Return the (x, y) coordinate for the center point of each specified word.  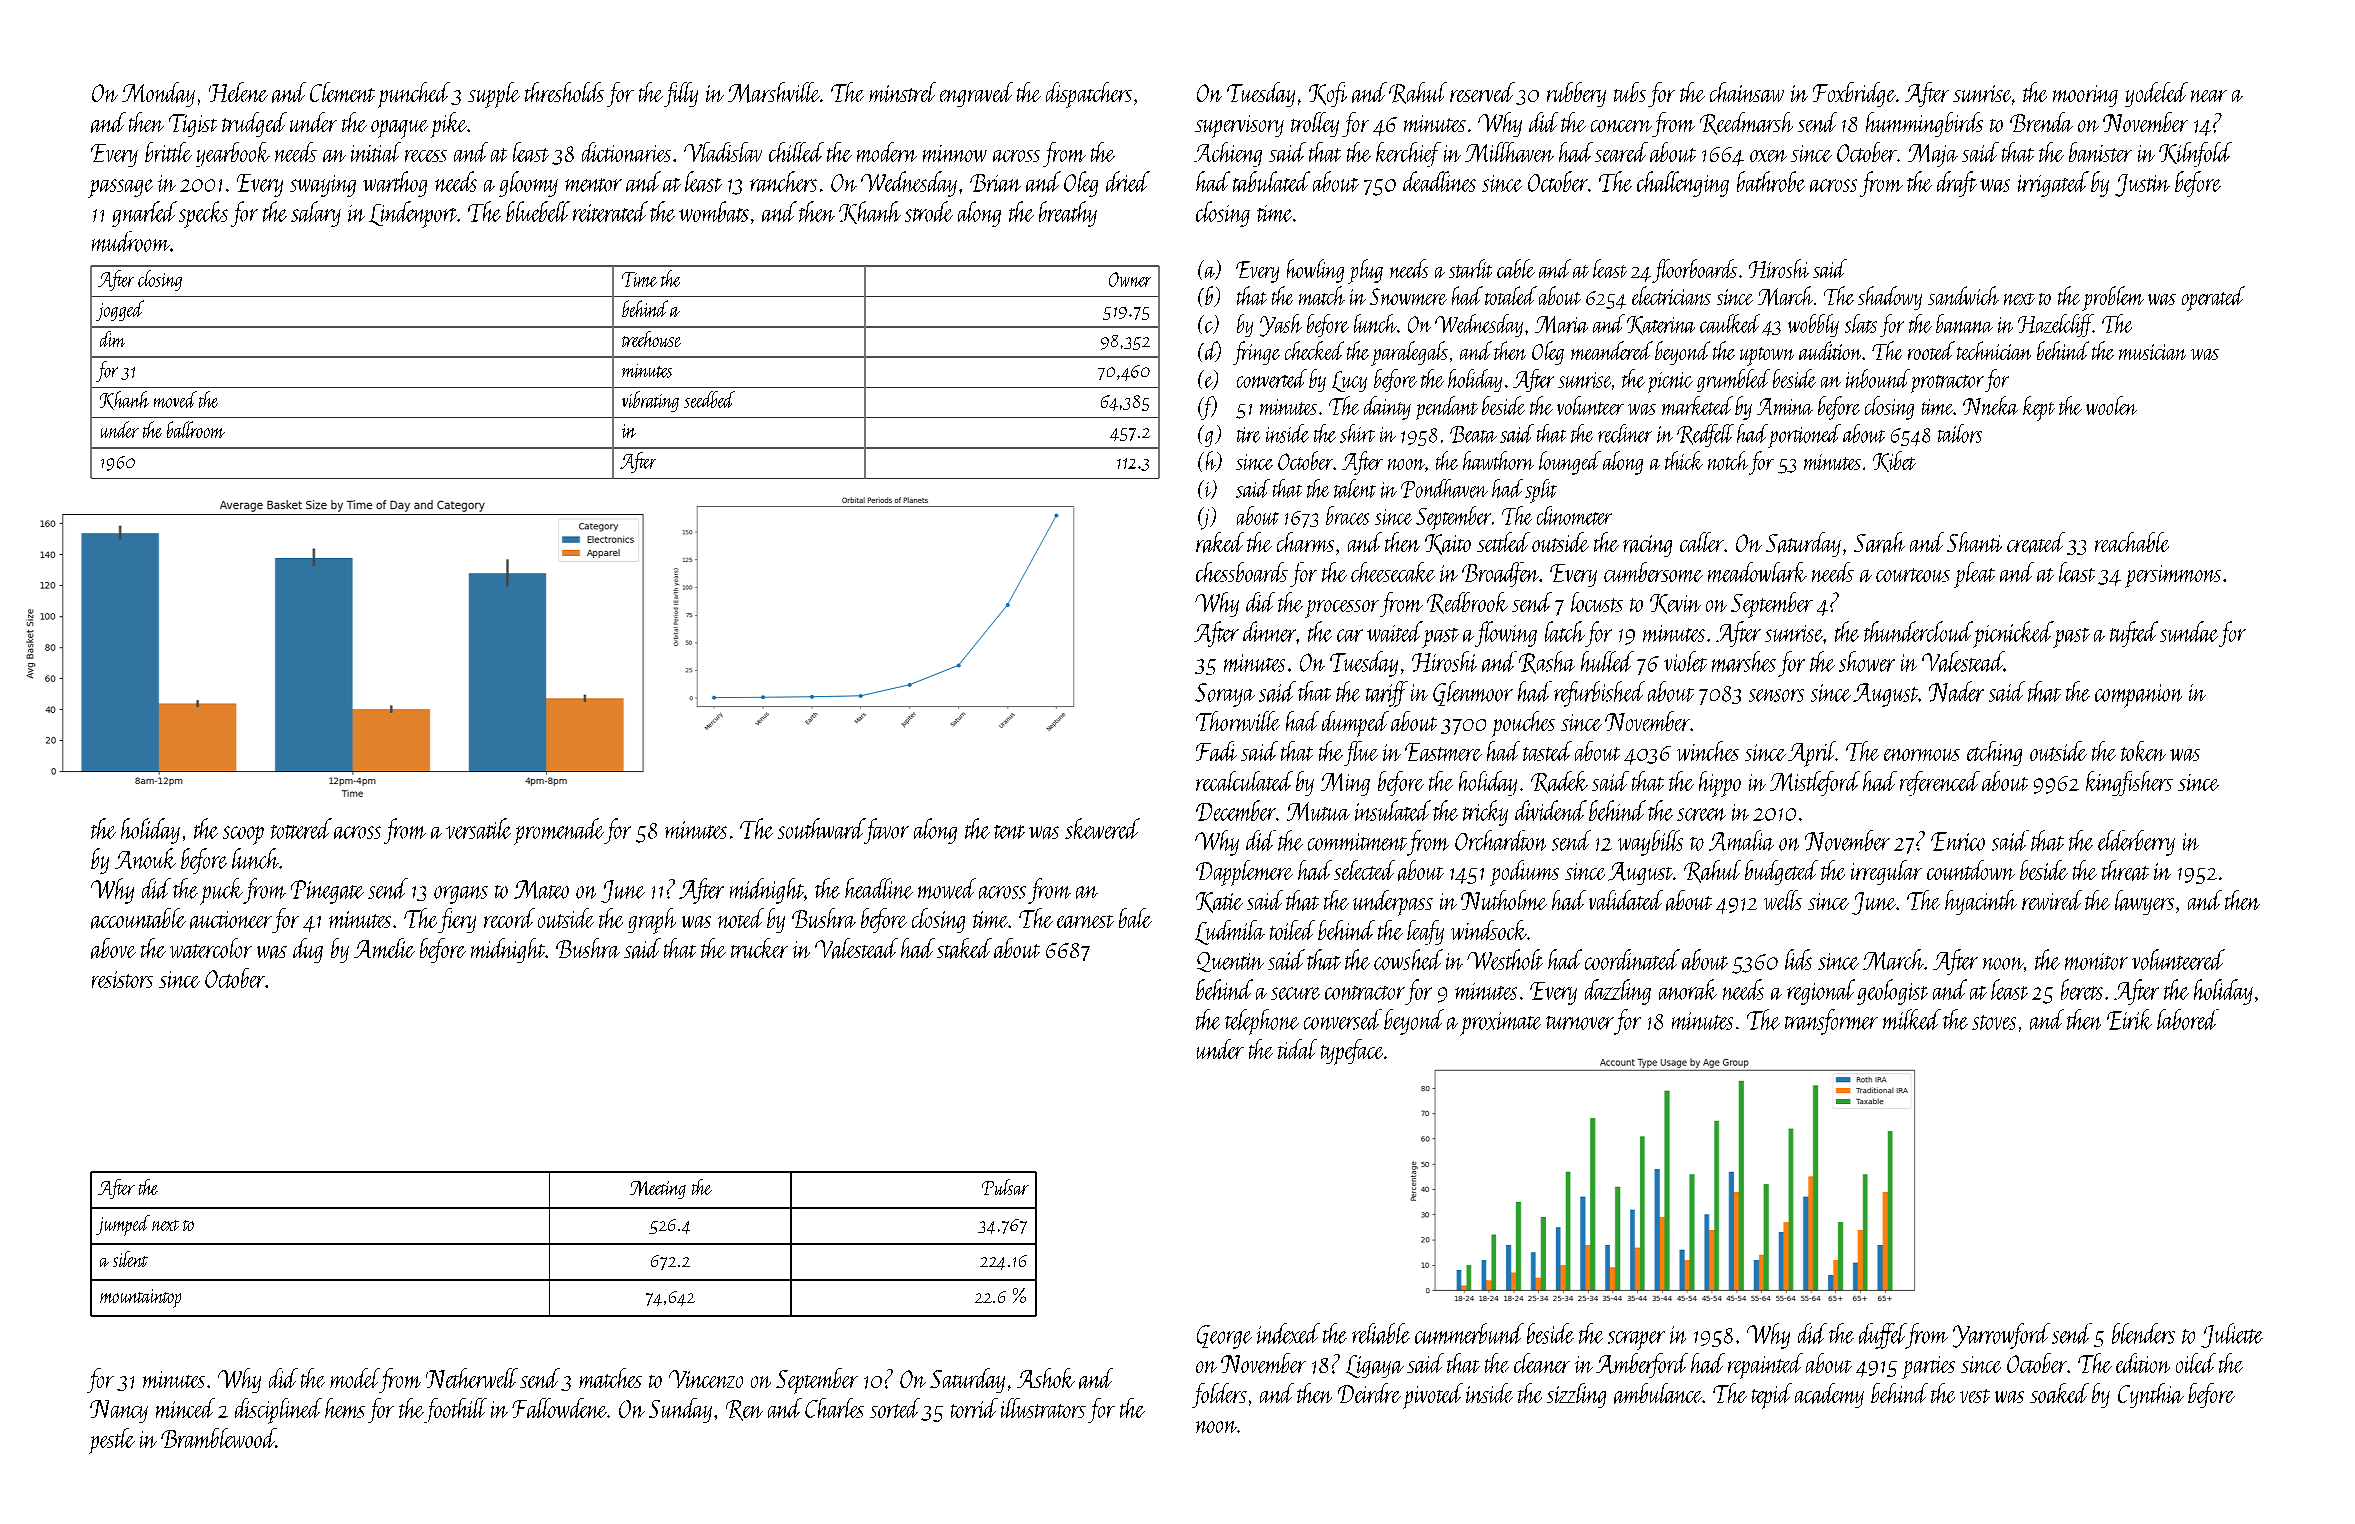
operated (2213, 298)
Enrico (1958, 841)
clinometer (1574, 515)
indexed (1288, 1333)
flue (1361, 753)
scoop (243, 835)
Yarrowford (2001, 1336)
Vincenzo (706, 1379)
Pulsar (1005, 1187)
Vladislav (723, 152)
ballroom (196, 429)
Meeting (658, 1190)
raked (1220, 542)
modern (887, 152)
